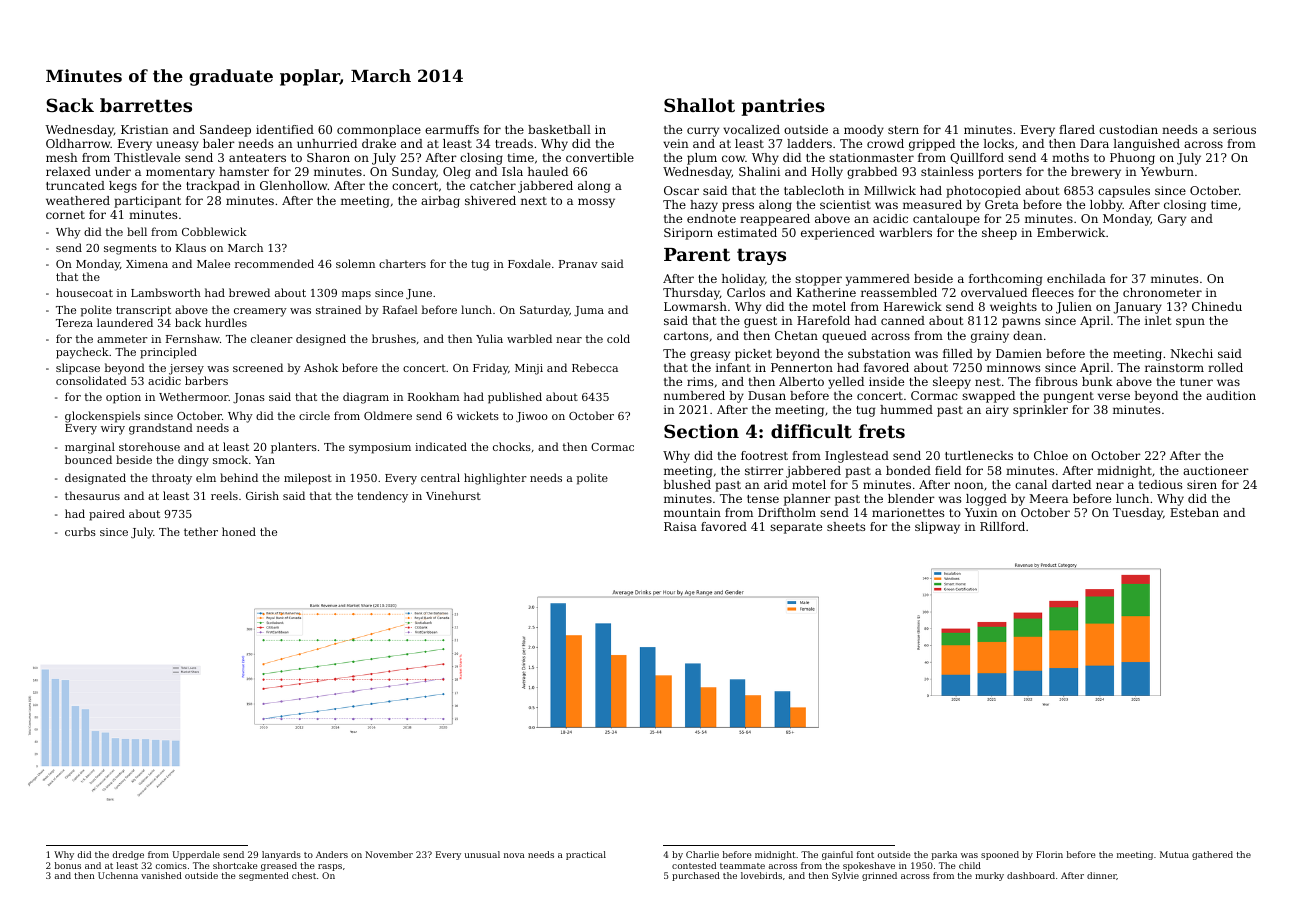 This screenshot has height=924, width=1308. I want to click on Raisa, so click(680, 526).
